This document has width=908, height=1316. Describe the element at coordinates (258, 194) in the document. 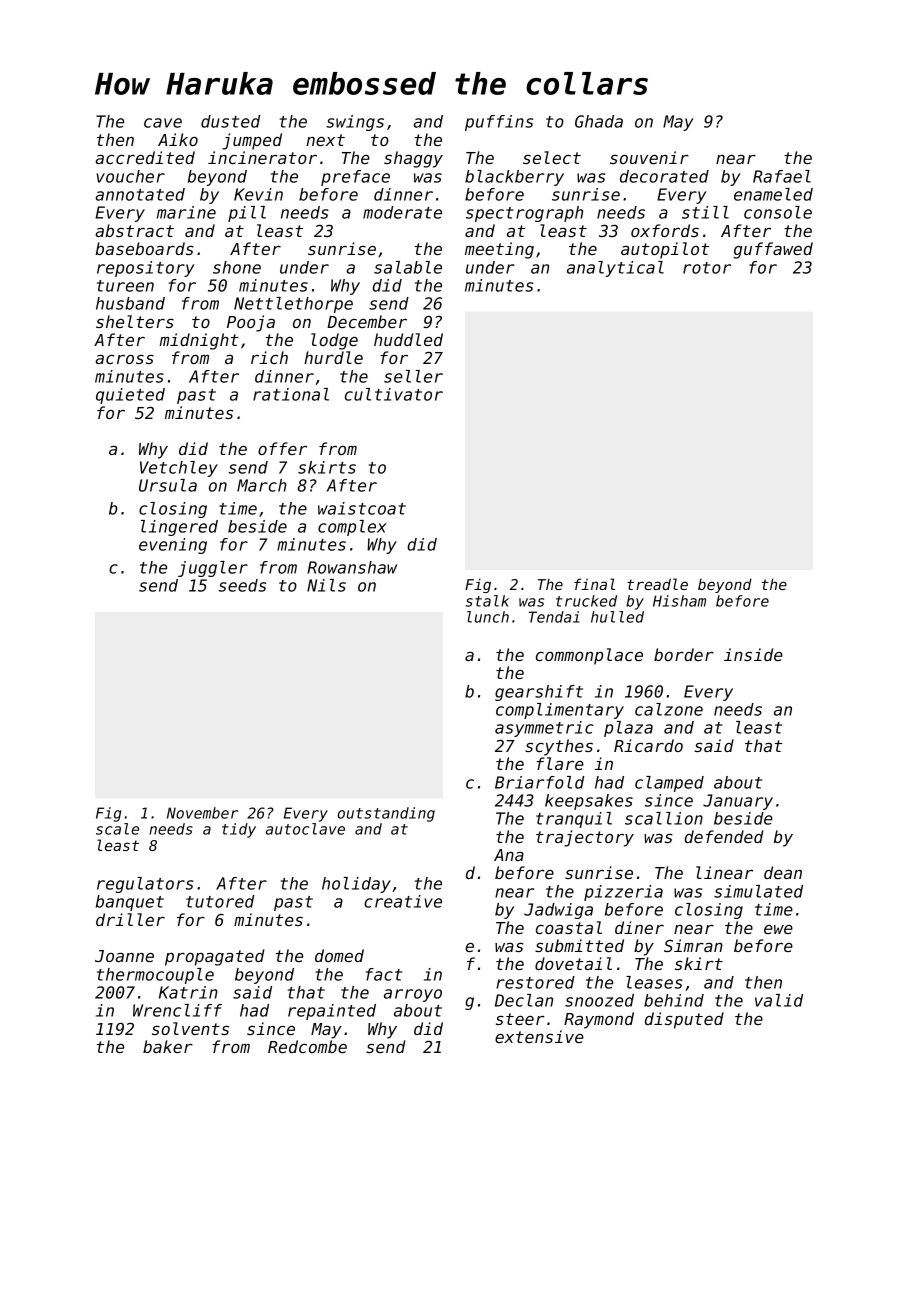

I see `Kevin` at that location.
